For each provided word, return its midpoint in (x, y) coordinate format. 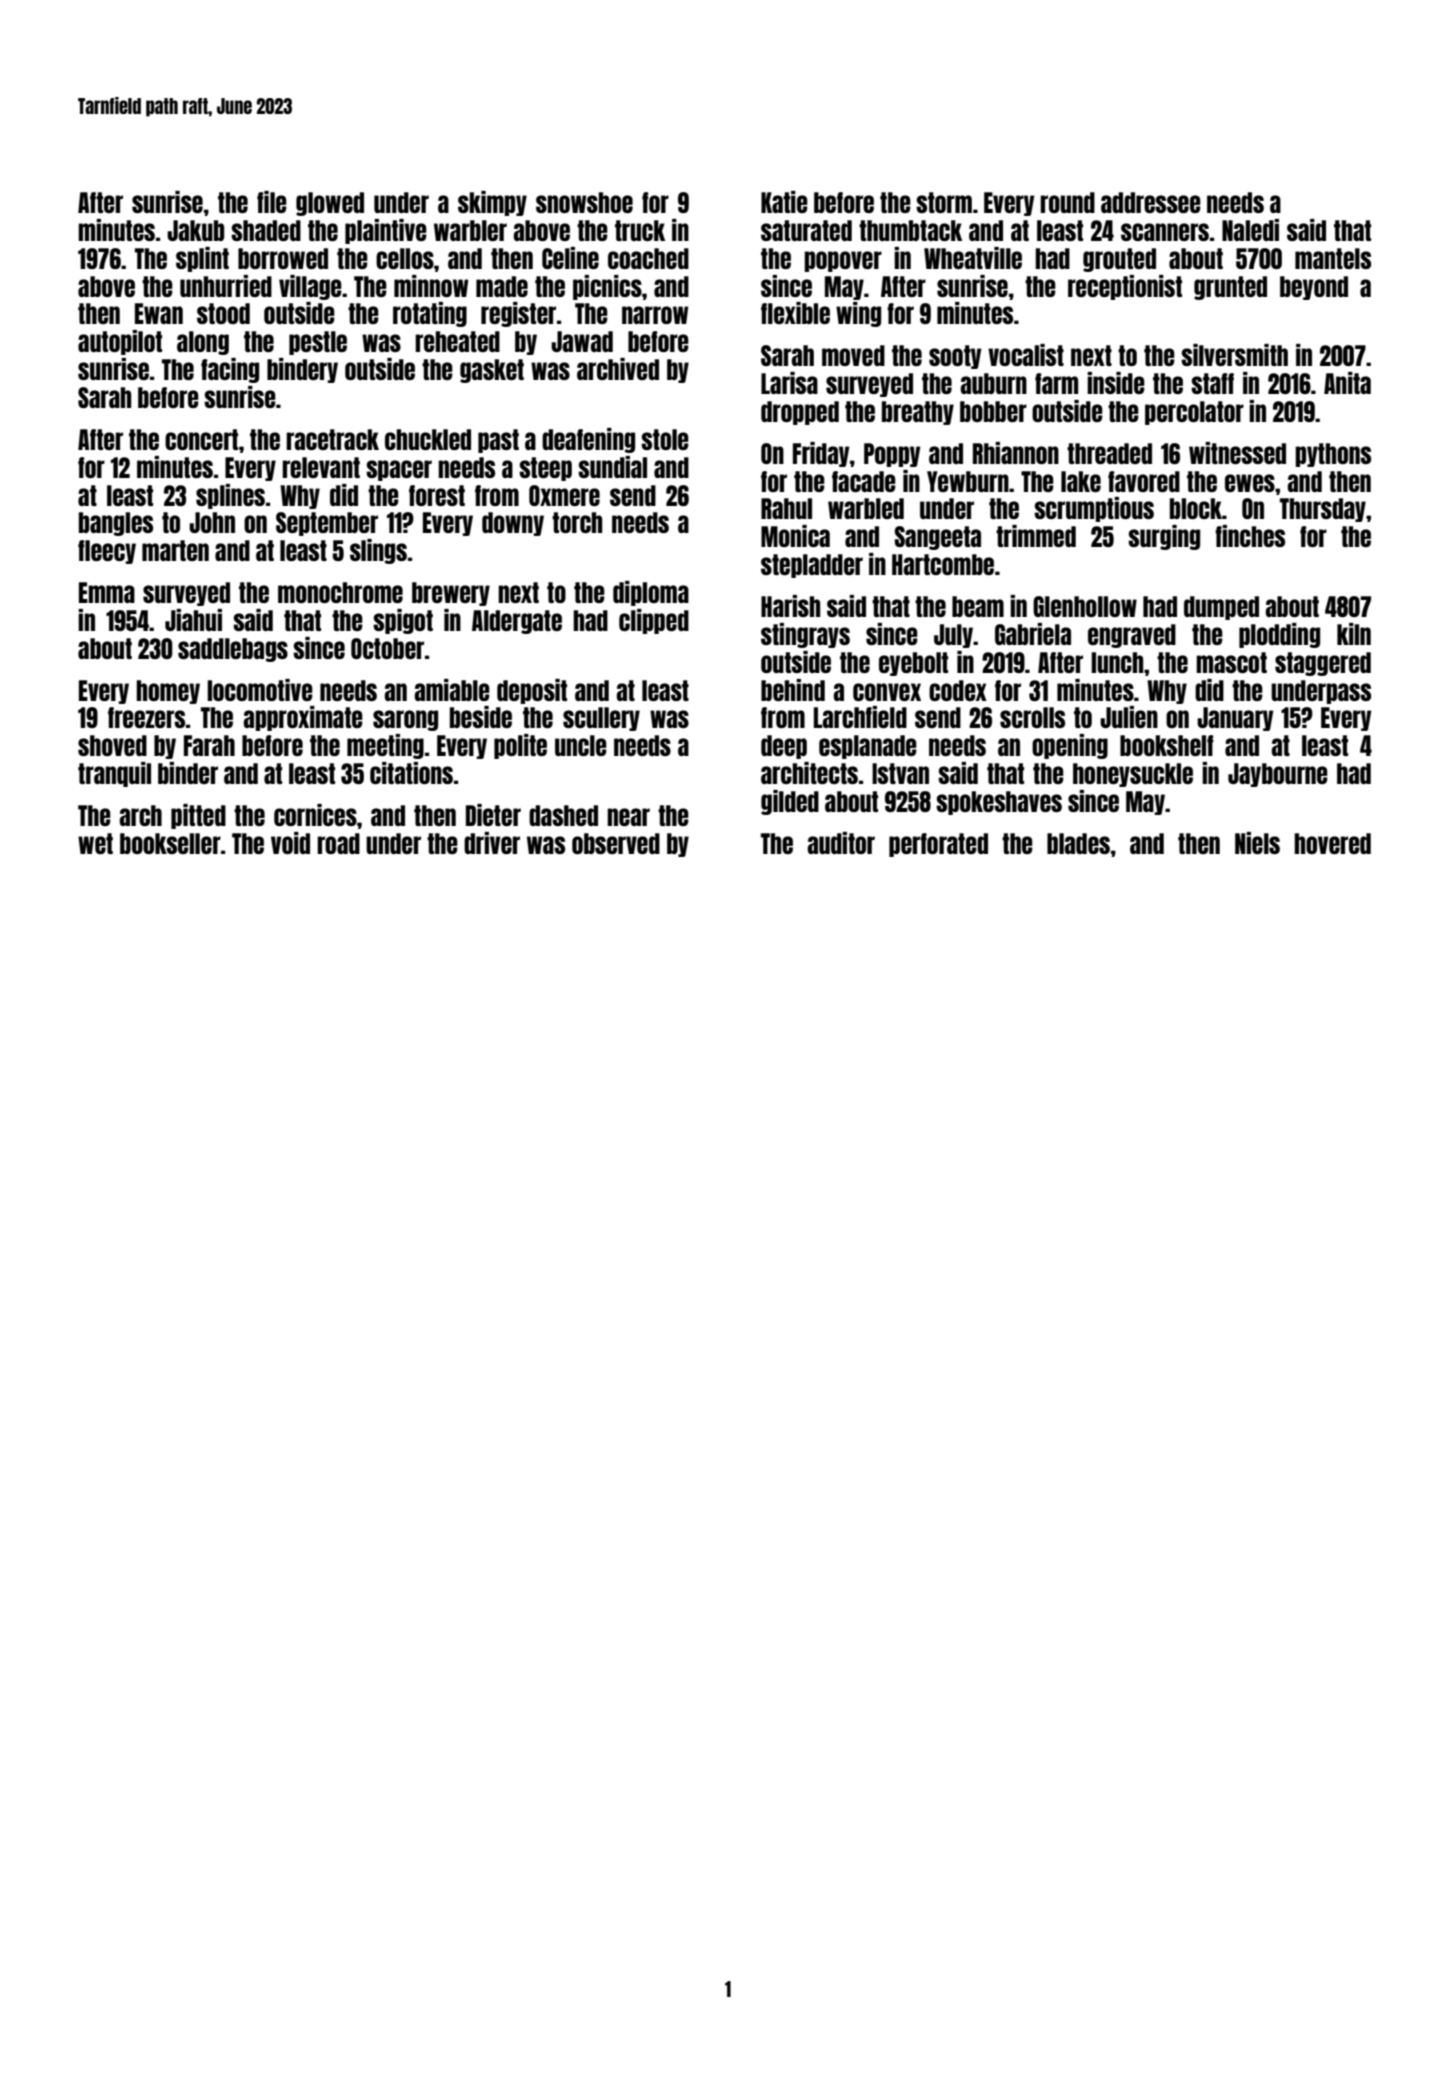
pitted (198, 816)
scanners (1165, 232)
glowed (330, 204)
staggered (1323, 664)
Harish (790, 606)
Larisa (789, 383)
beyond (1314, 288)
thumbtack (910, 230)
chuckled (428, 439)
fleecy (107, 552)
